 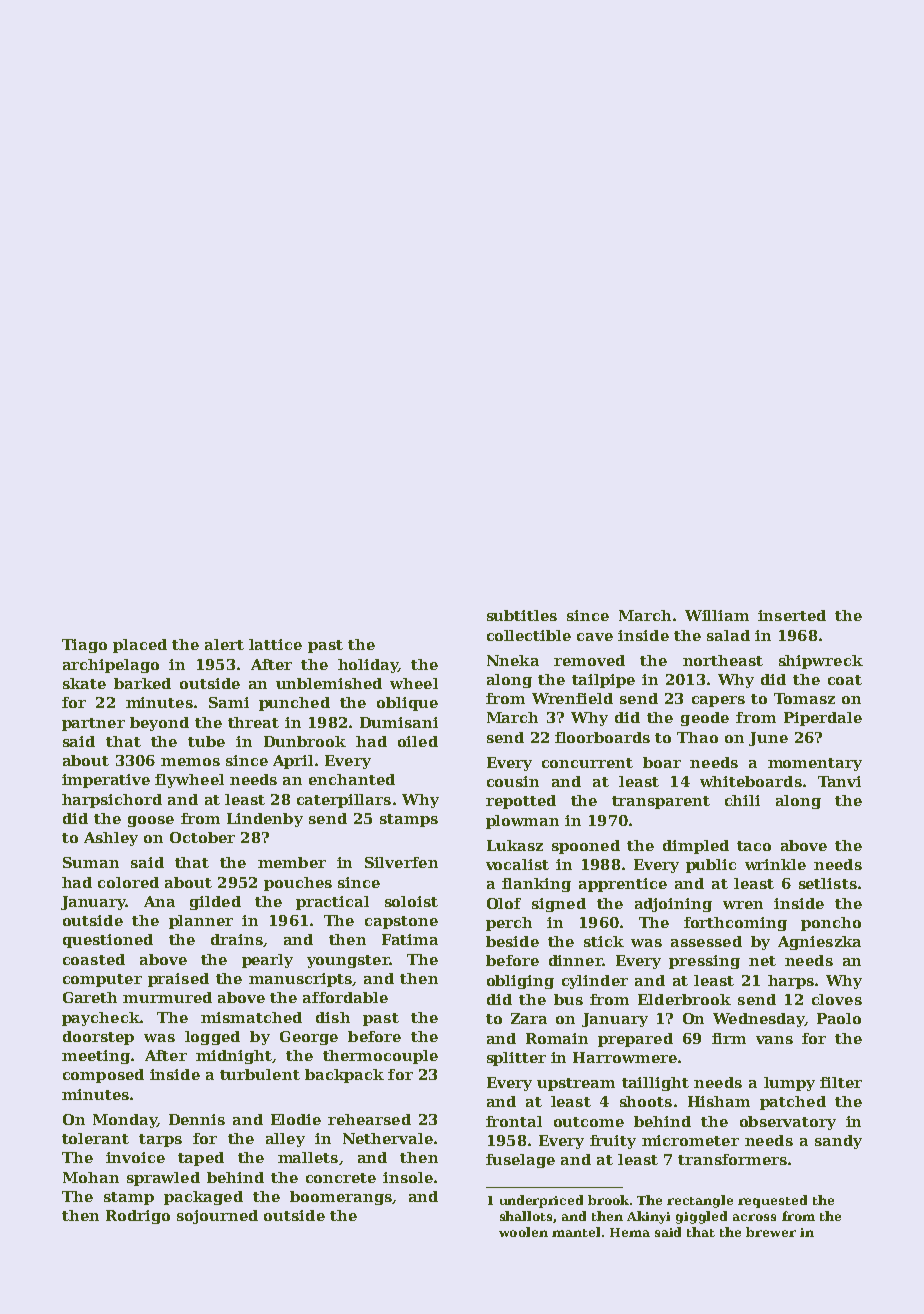 I want to click on woolen, so click(x=523, y=1232).
